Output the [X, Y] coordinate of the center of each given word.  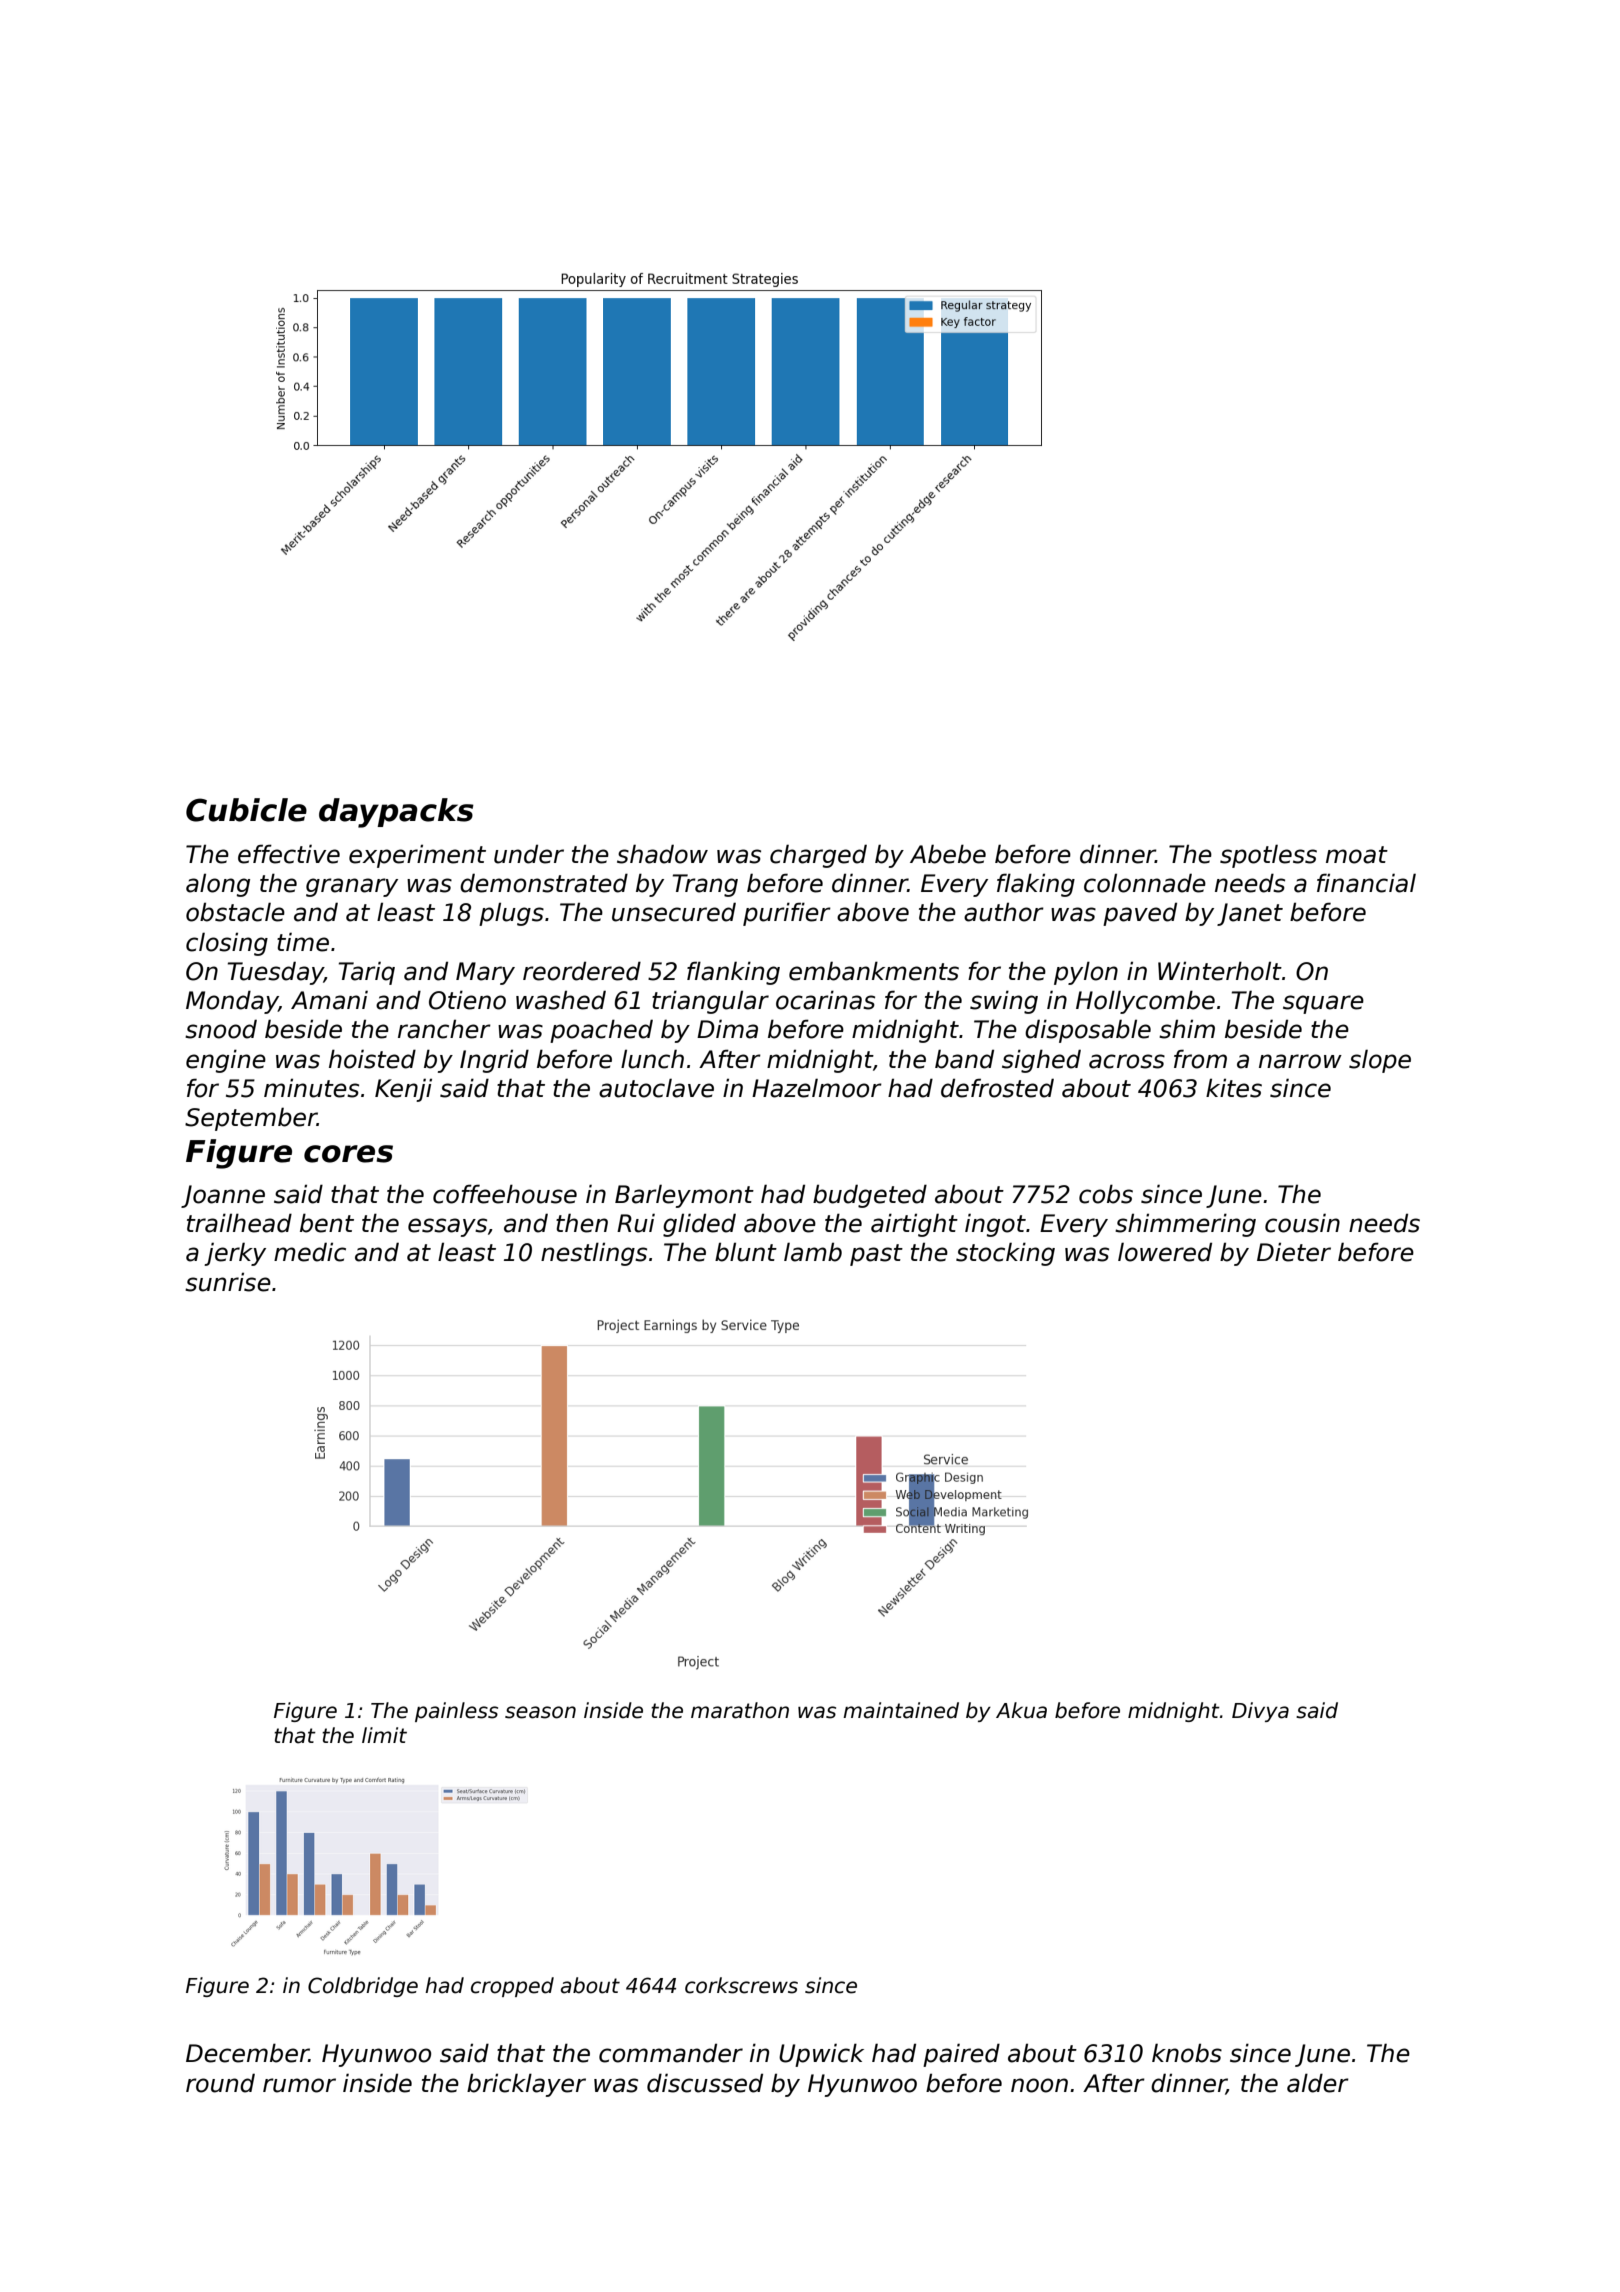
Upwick [821, 2055]
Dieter [1294, 1252]
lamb [813, 1252]
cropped [512, 1987]
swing [1004, 1002]
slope [1380, 1061]
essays [447, 1227]
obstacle [235, 912]
